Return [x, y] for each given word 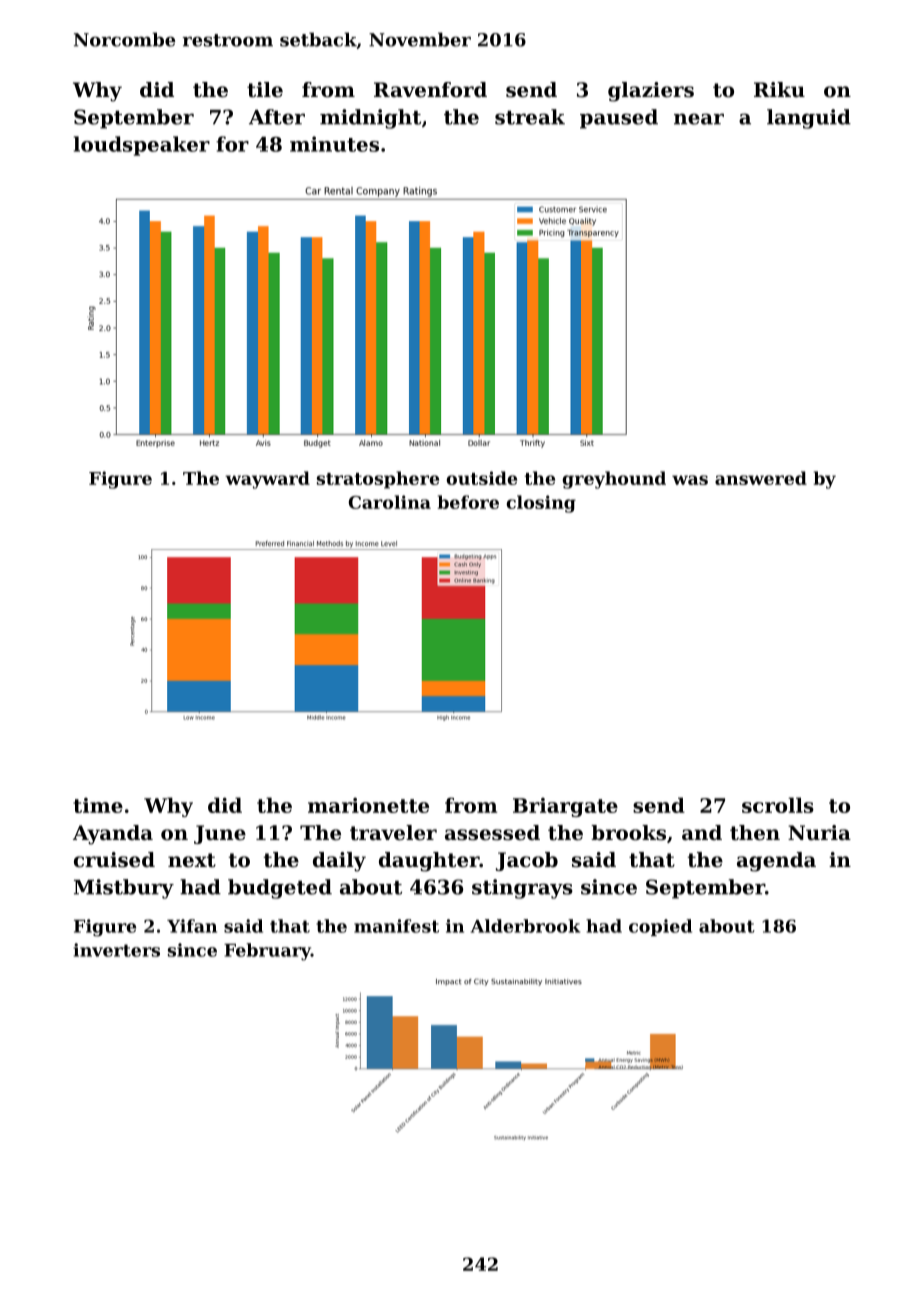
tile [265, 90]
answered [761, 478]
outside [481, 478]
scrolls [778, 805]
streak [530, 117]
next [192, 860]
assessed [492, 833]
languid [809, 119]
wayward [267, 480]
